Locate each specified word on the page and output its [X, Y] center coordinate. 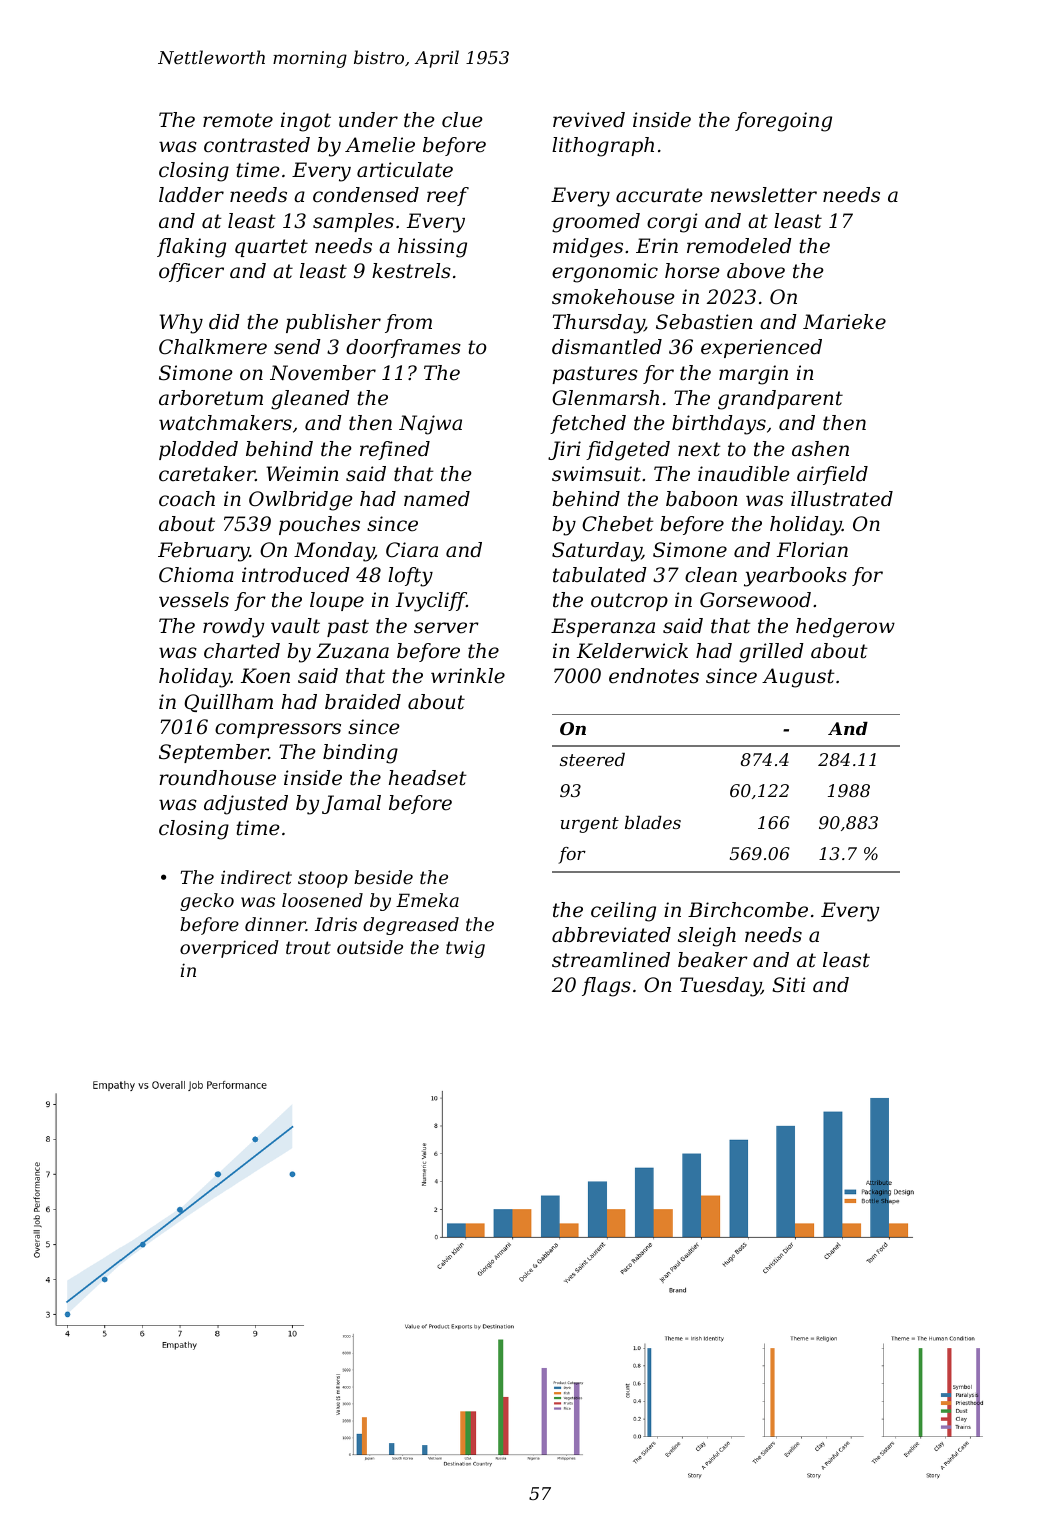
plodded [198, 450]
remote [238, 120]
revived [589, 120]
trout [308, 947]
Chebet [618, 524]
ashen [820, 449]
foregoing [783, 122]
